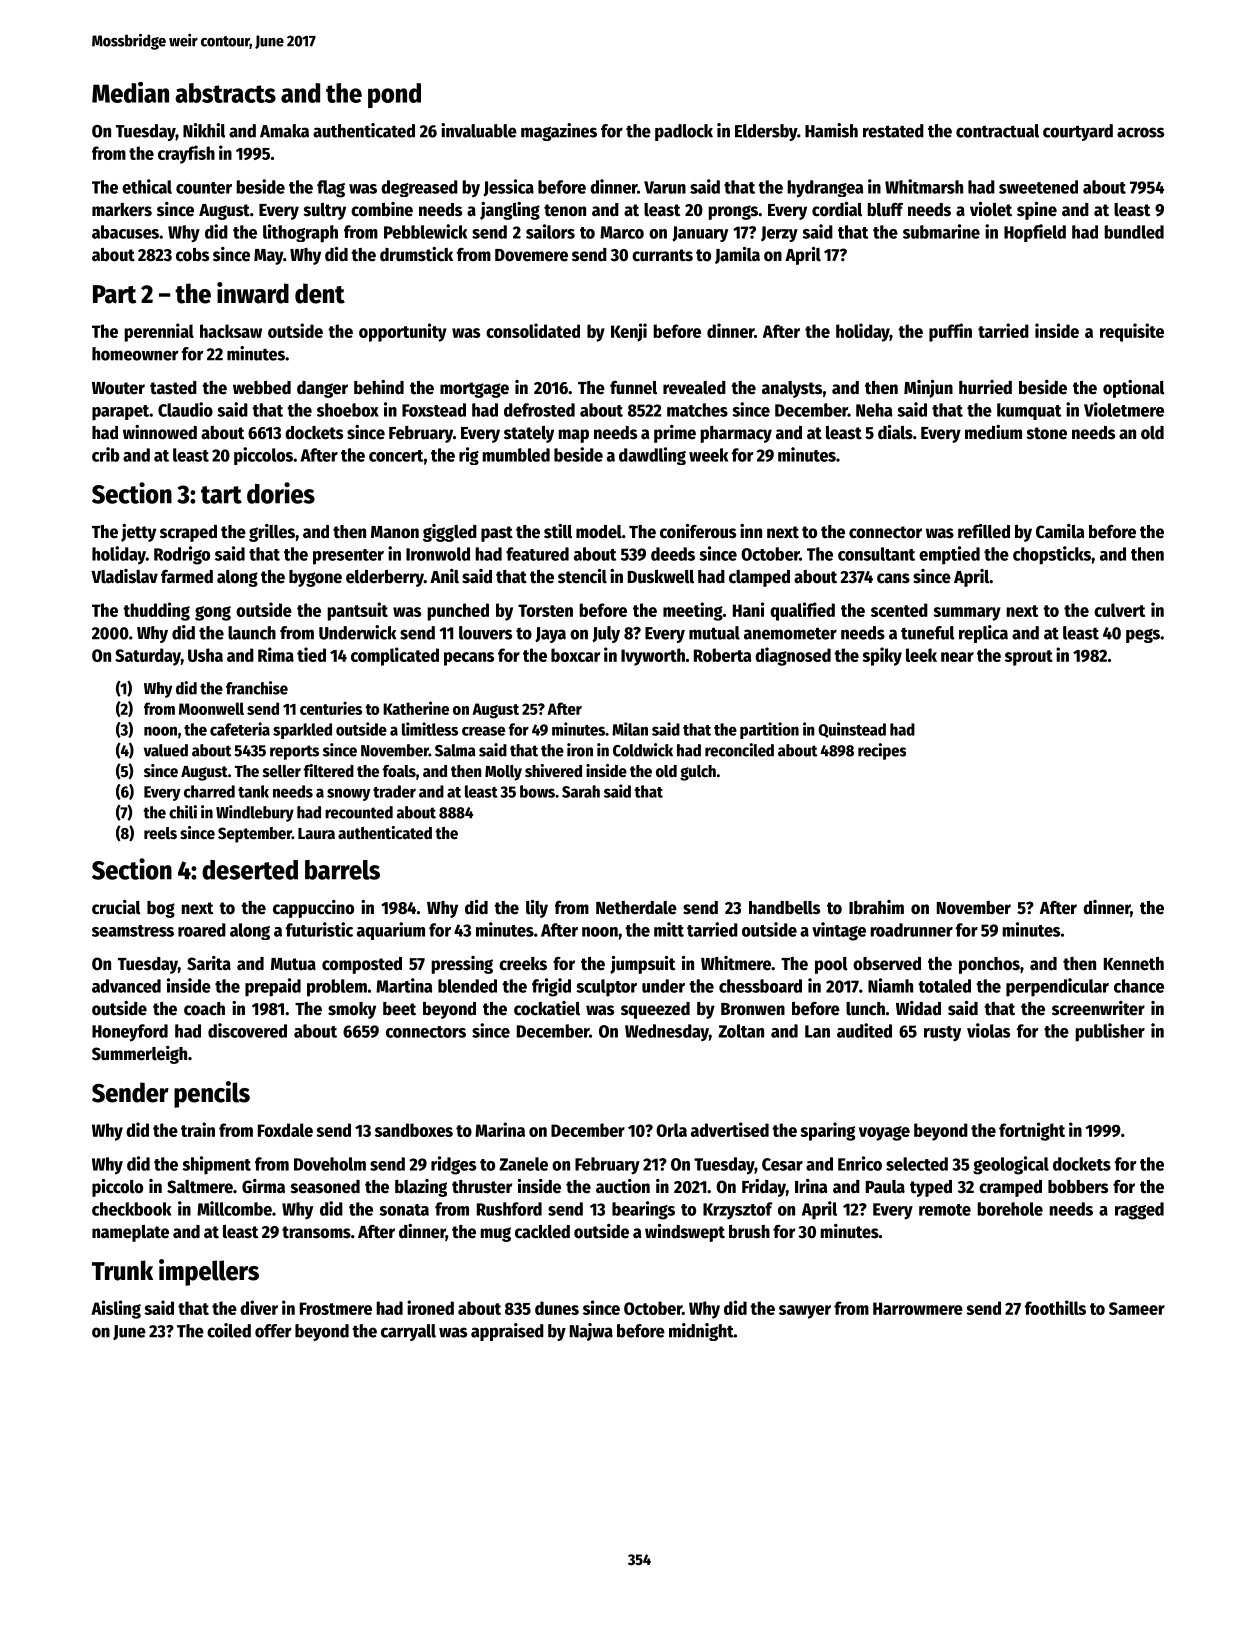 The height and width of the image is (1625, 1256). Describe the element at coordinates (1140, 132) in the image. I see `across` at that location.
